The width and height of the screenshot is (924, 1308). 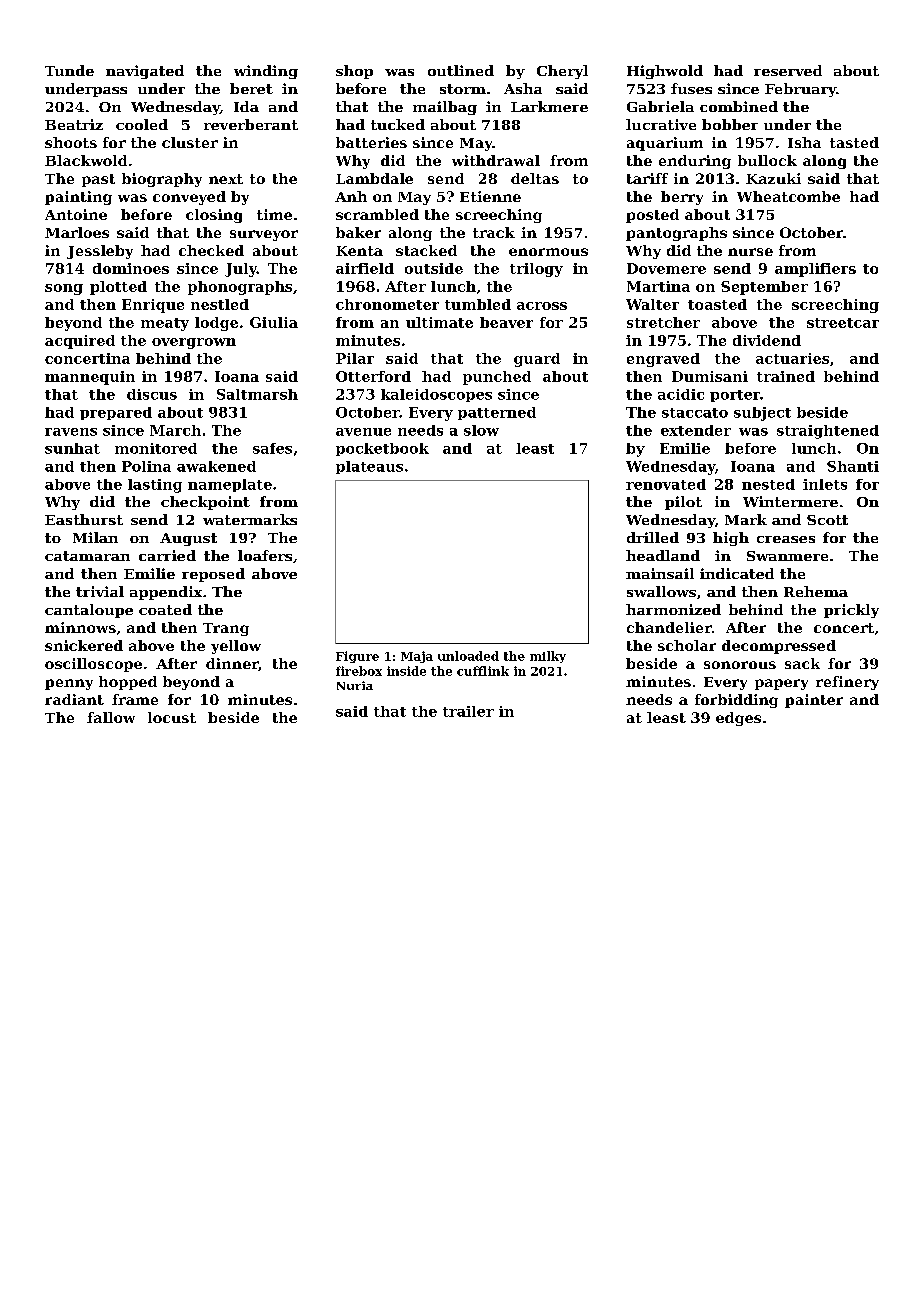 What do you see at coordinates (382, 449) in the screenshot?
I see `pocketbook` at bounding box center [382, 449].
